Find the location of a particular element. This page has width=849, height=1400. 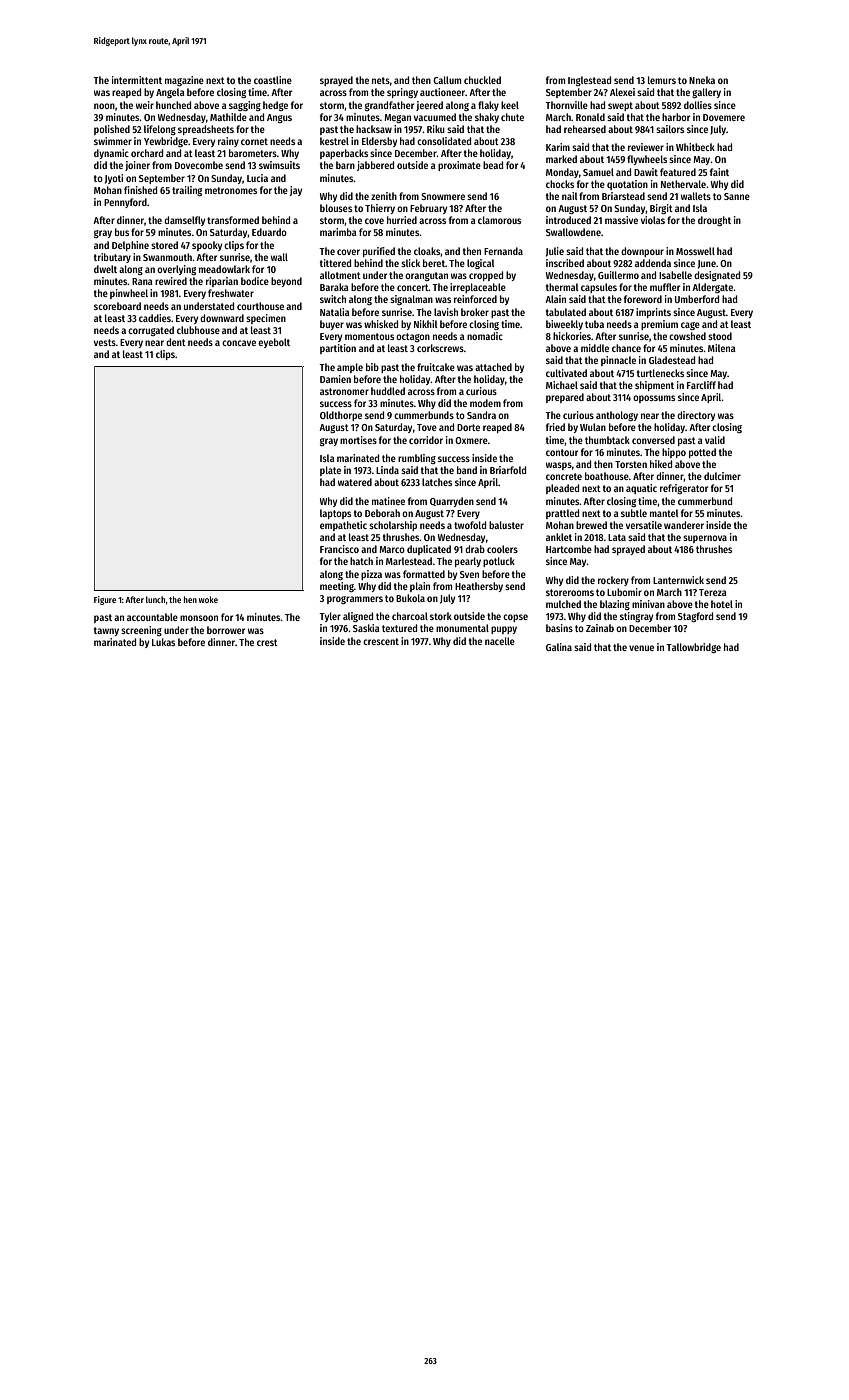

jabbered is located at coordinates (375, 166).
